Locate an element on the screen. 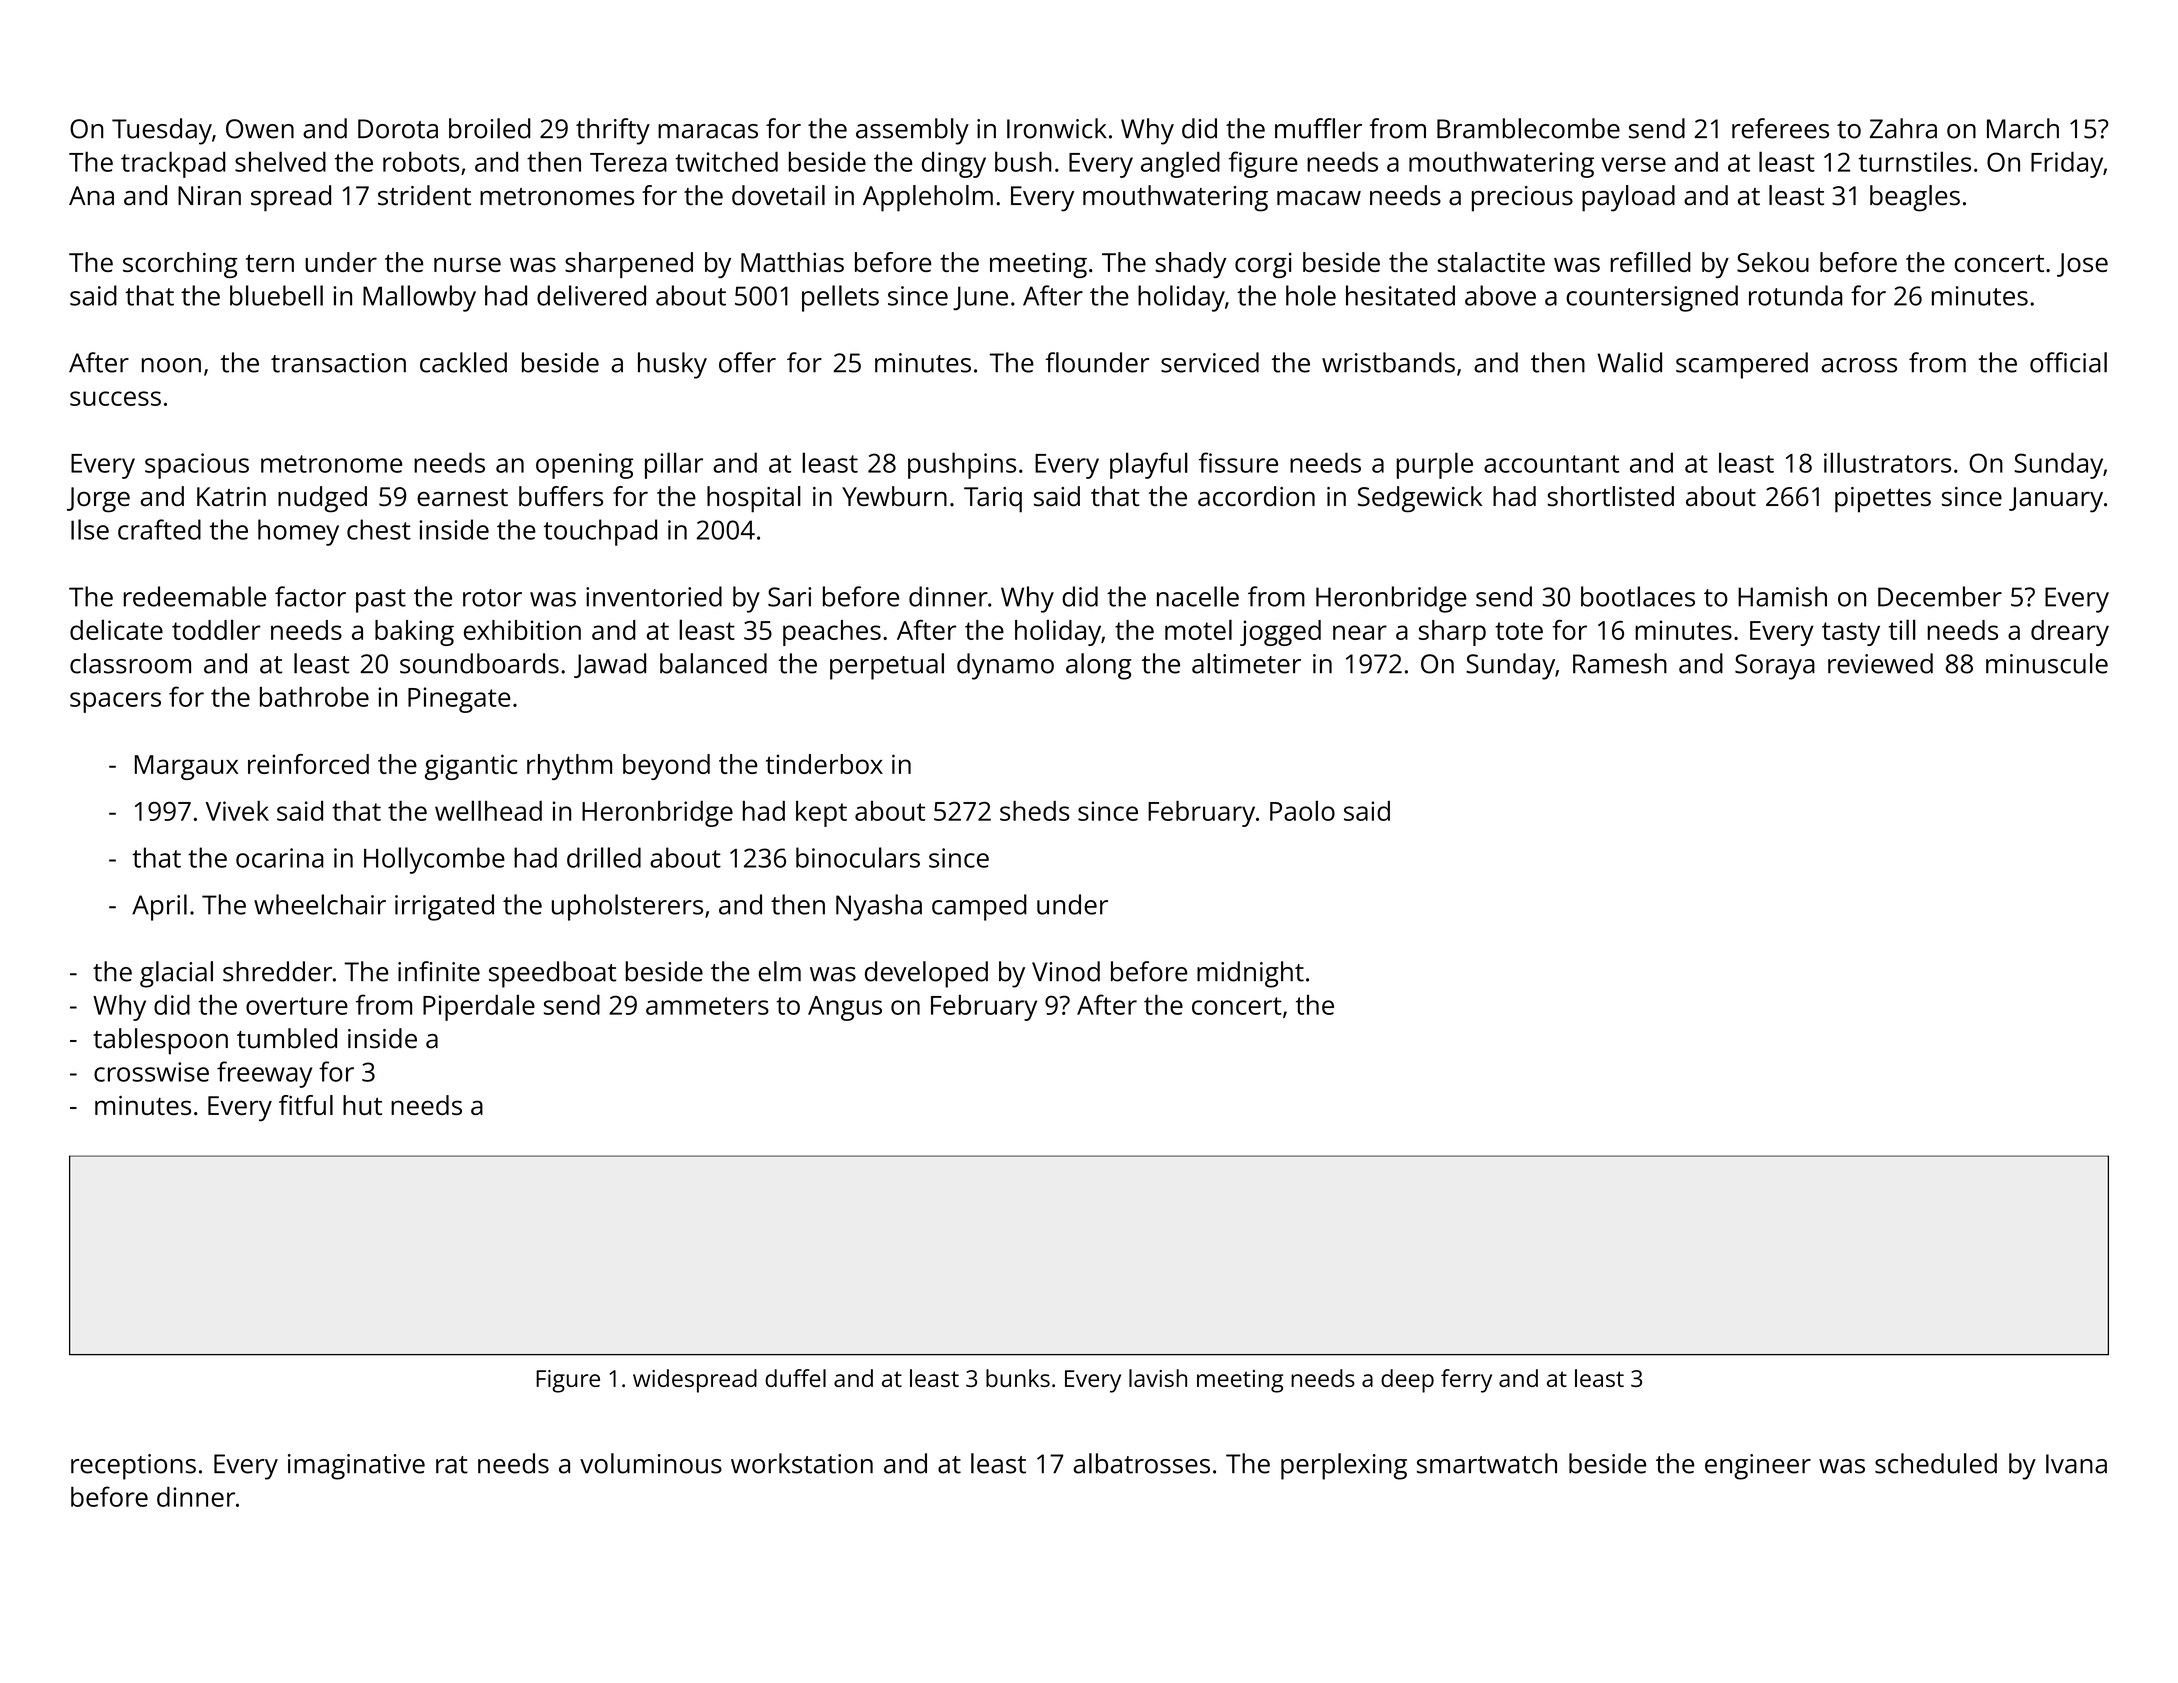 This screenshot has width=2178, height=1683. Angus is located at coordinates (845, 1008).
